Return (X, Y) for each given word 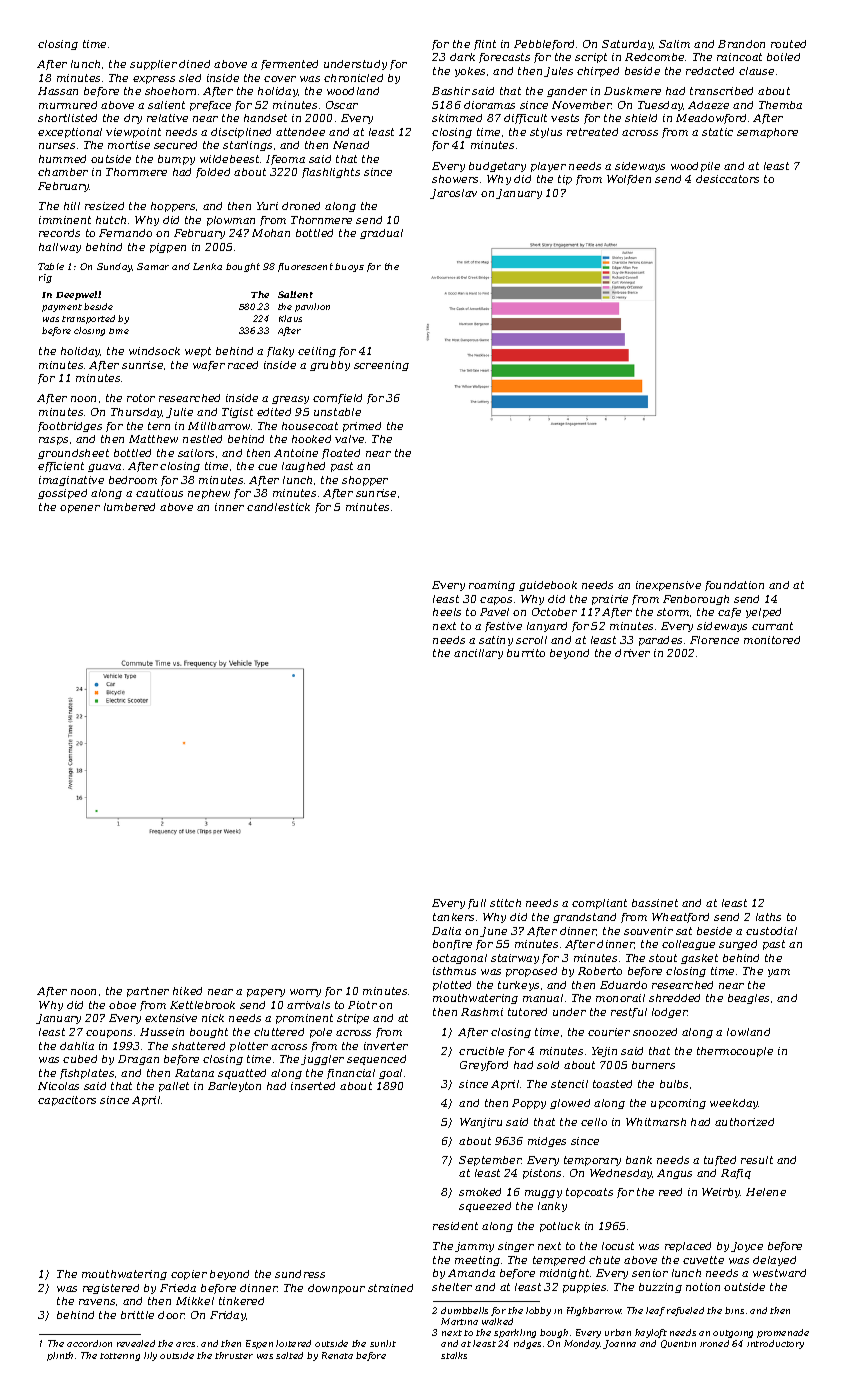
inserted (313, 1086)
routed (788, 44)
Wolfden (629, 180)
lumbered (129, 507)
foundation (734, 586)
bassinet (655, 903)
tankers (453, 917)
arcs (185, 1344)
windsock (154, 351)
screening (381, 366)
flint (485, 45)
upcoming (678, 1104)
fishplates (87, 1074)
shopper (365, 481)
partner (148, 992)
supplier (153, 65)
